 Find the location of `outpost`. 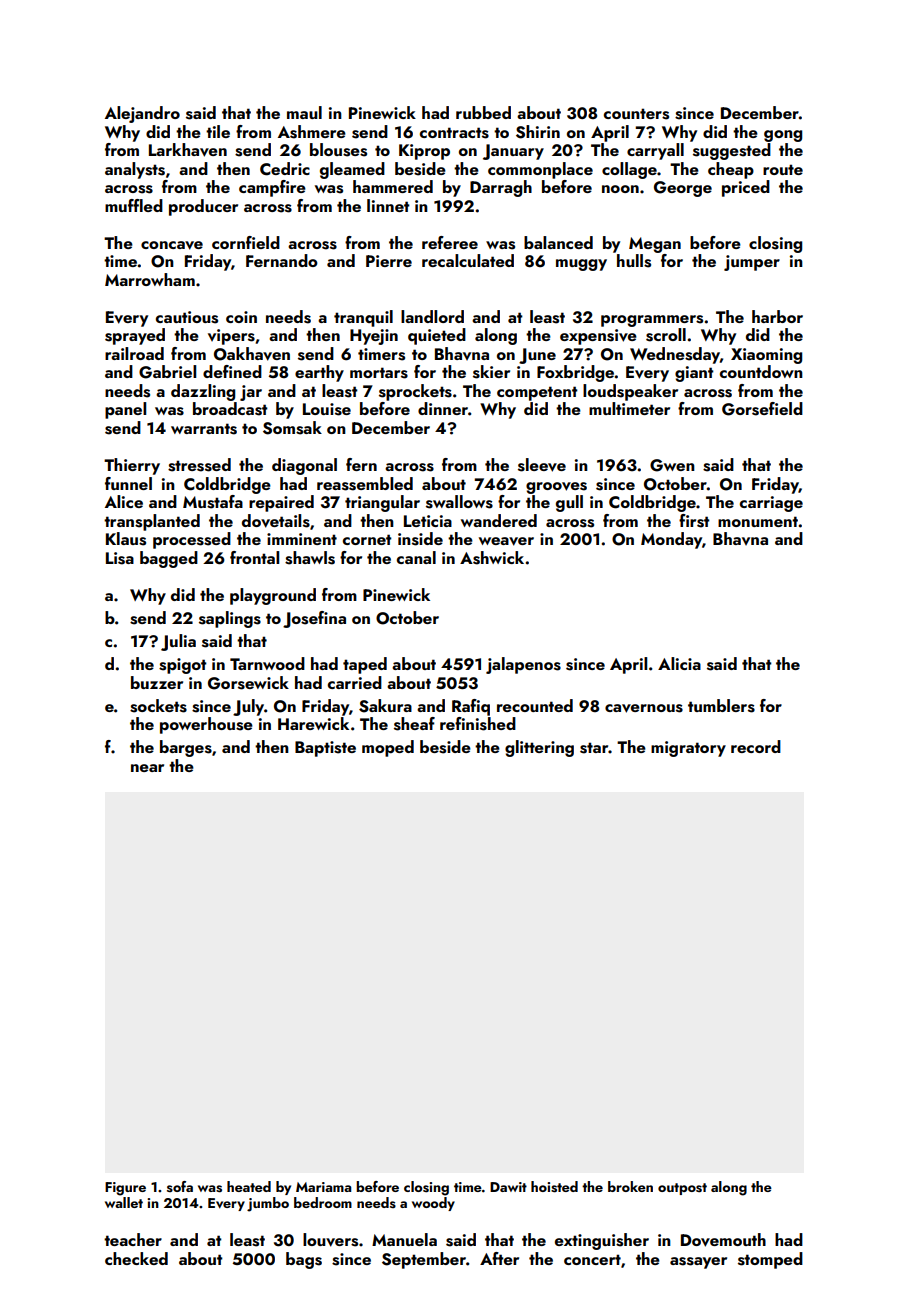

outpost is located at coordinates (682, 1189).
